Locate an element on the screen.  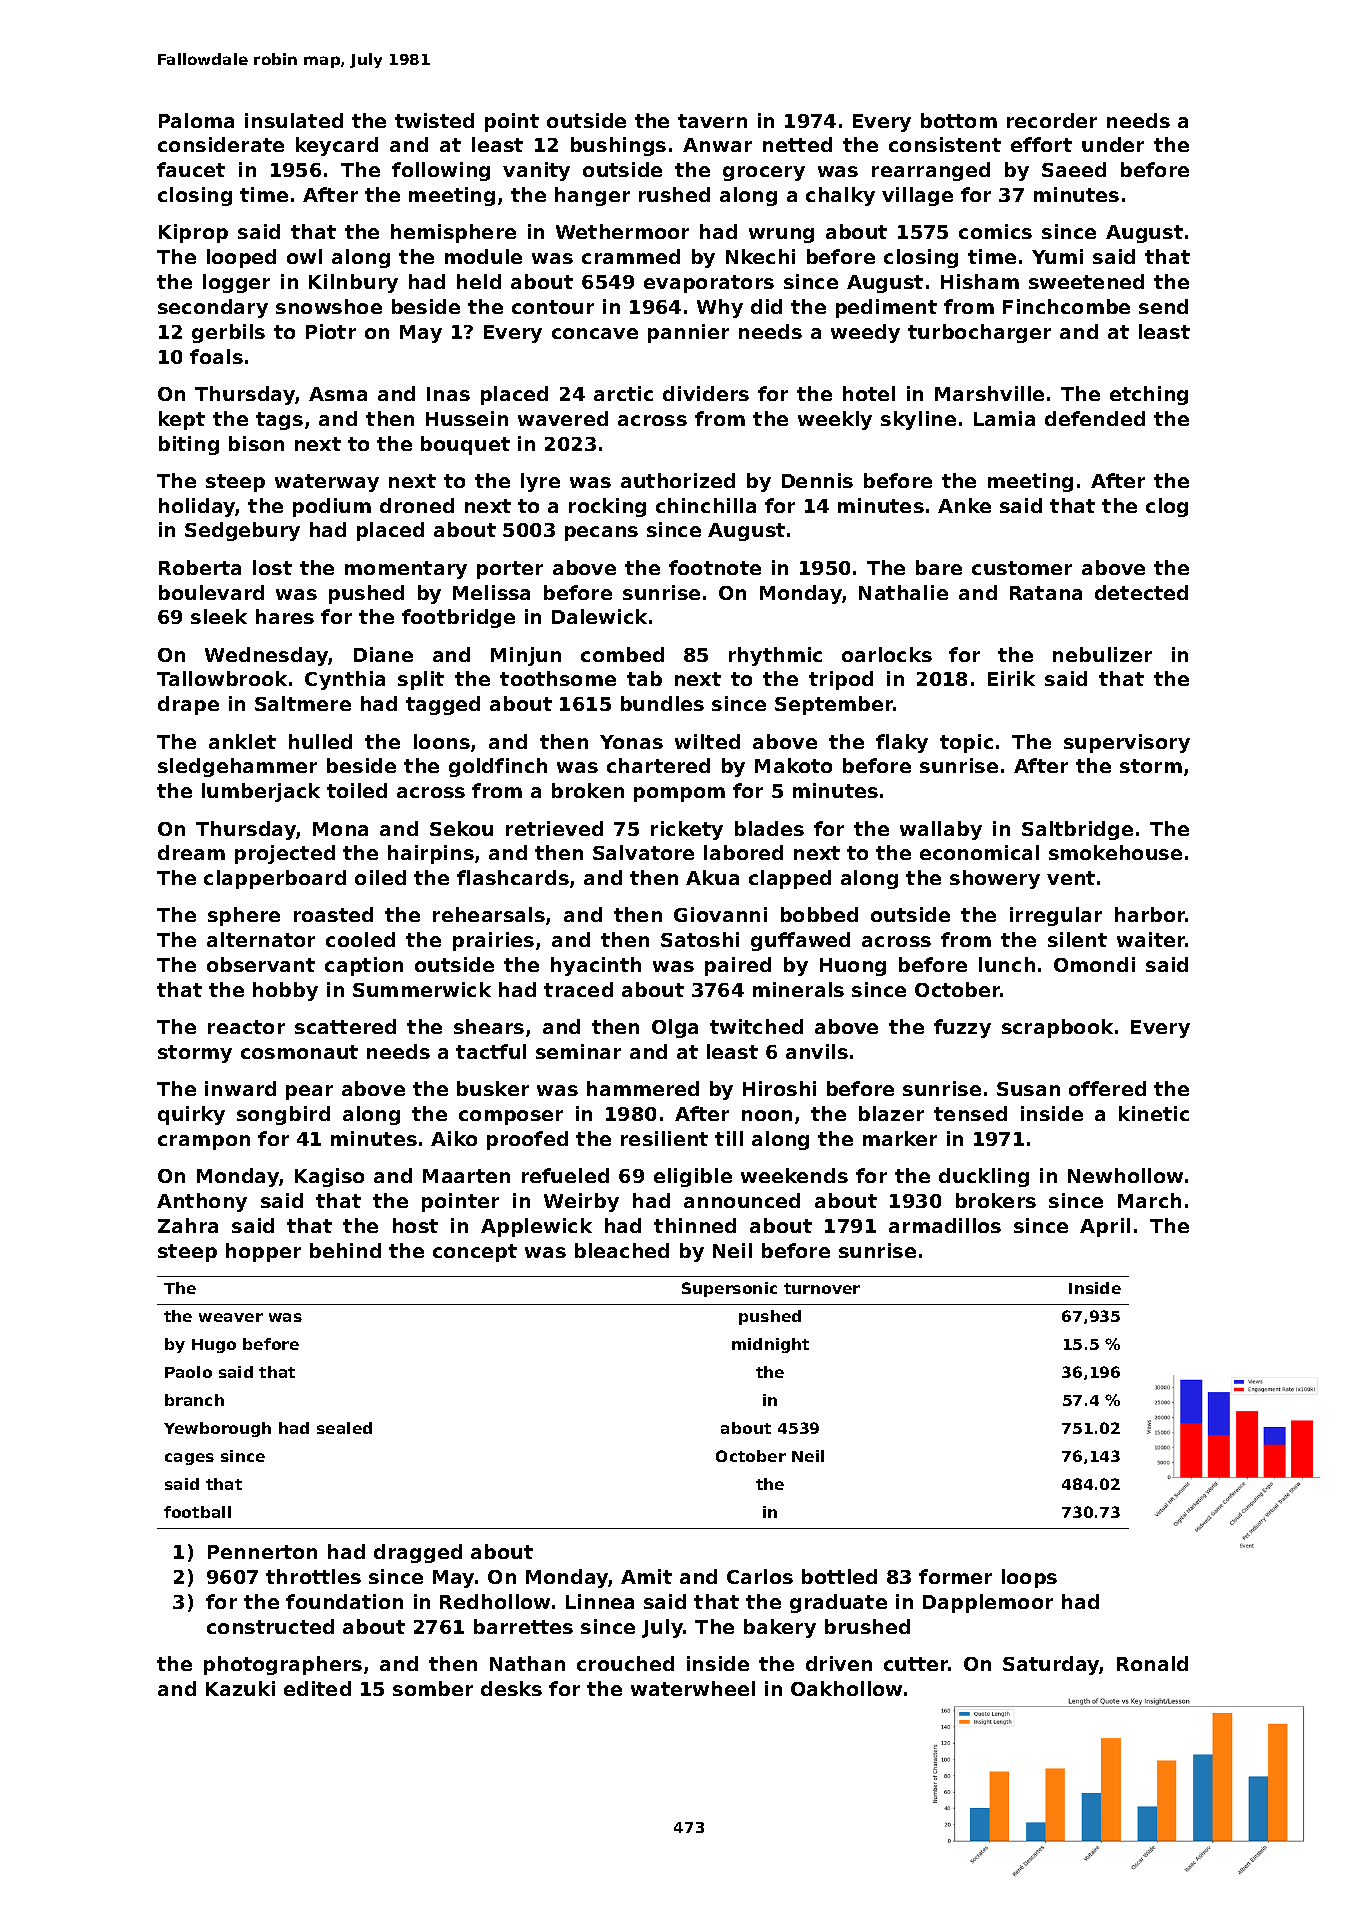
netted is located at coordinates (797, 144).
